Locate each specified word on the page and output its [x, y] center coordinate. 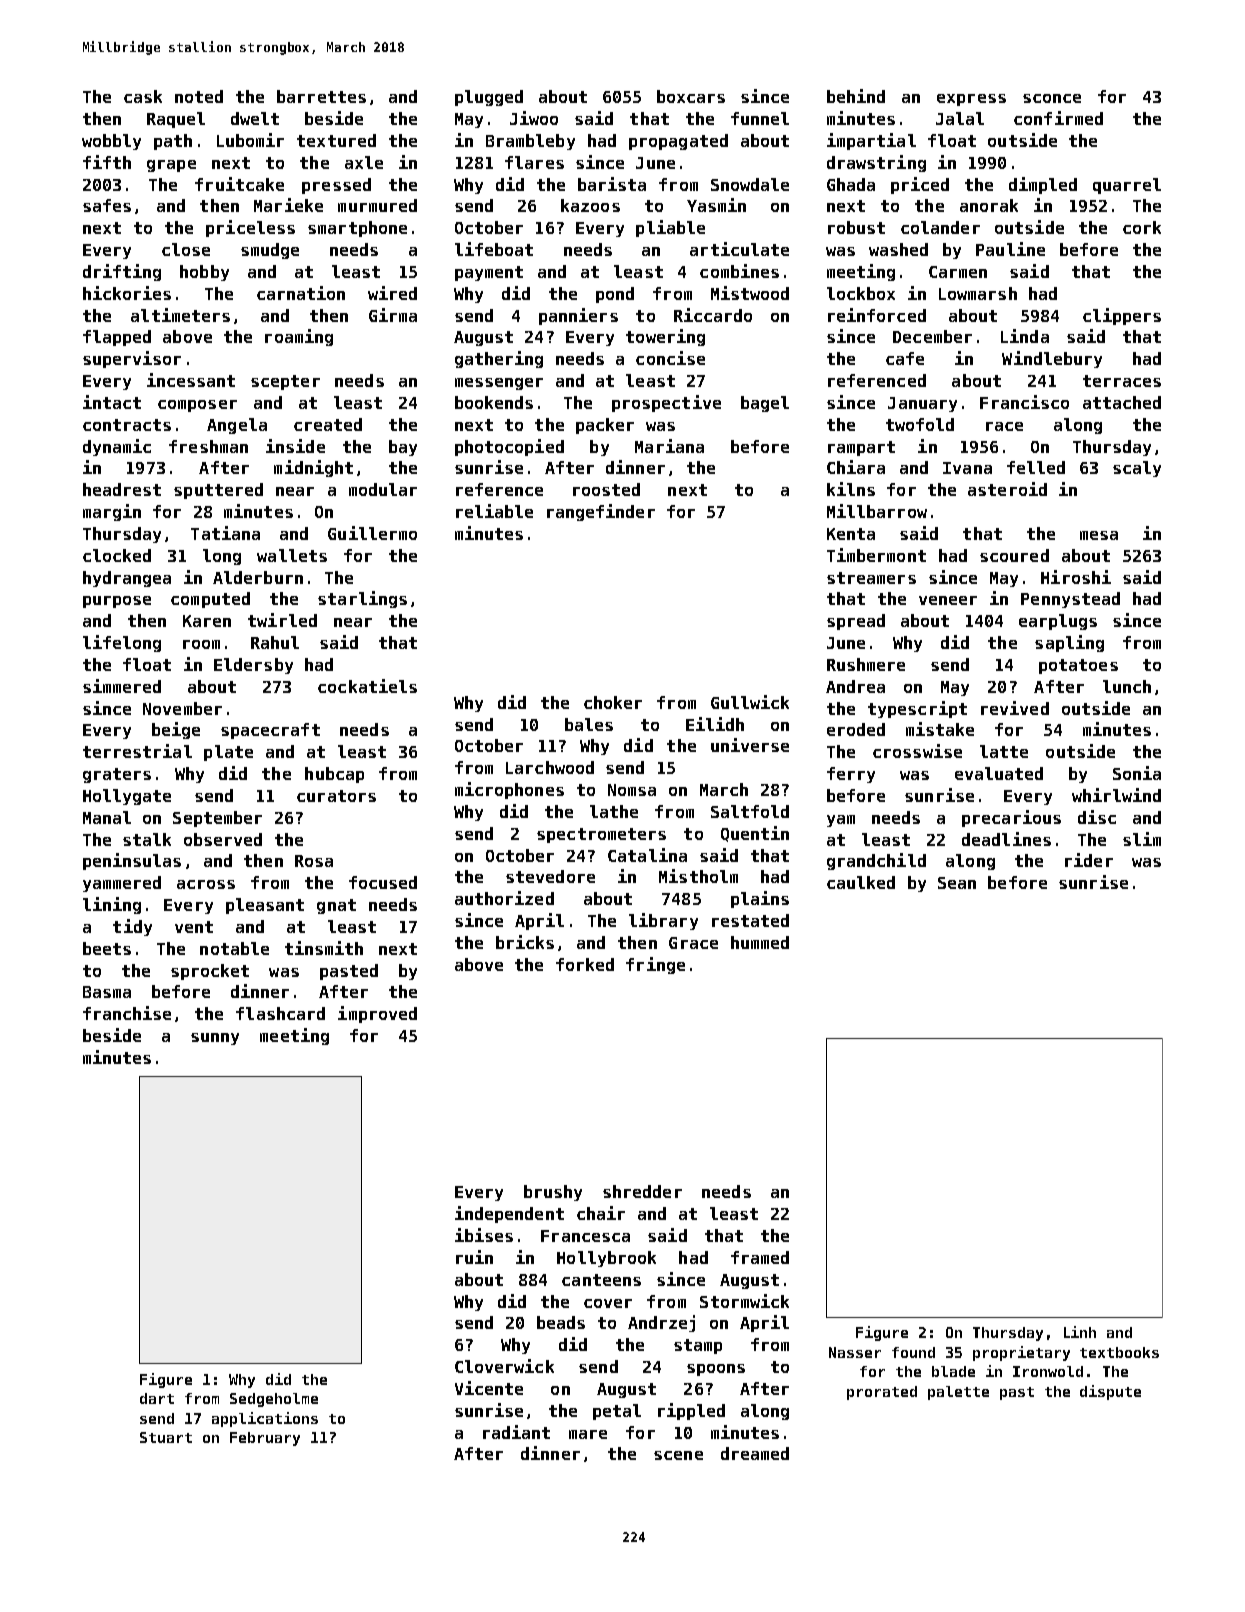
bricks [525, 942]
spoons [716, 1370]
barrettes [321, 96]
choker [613, 702]
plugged [489, 98]
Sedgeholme [274, 1400]
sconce [1052, 98]
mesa [1099, 535]
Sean [957, 883]
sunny [215, 1039]
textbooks [1119, 1352]
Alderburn [258, 577]
